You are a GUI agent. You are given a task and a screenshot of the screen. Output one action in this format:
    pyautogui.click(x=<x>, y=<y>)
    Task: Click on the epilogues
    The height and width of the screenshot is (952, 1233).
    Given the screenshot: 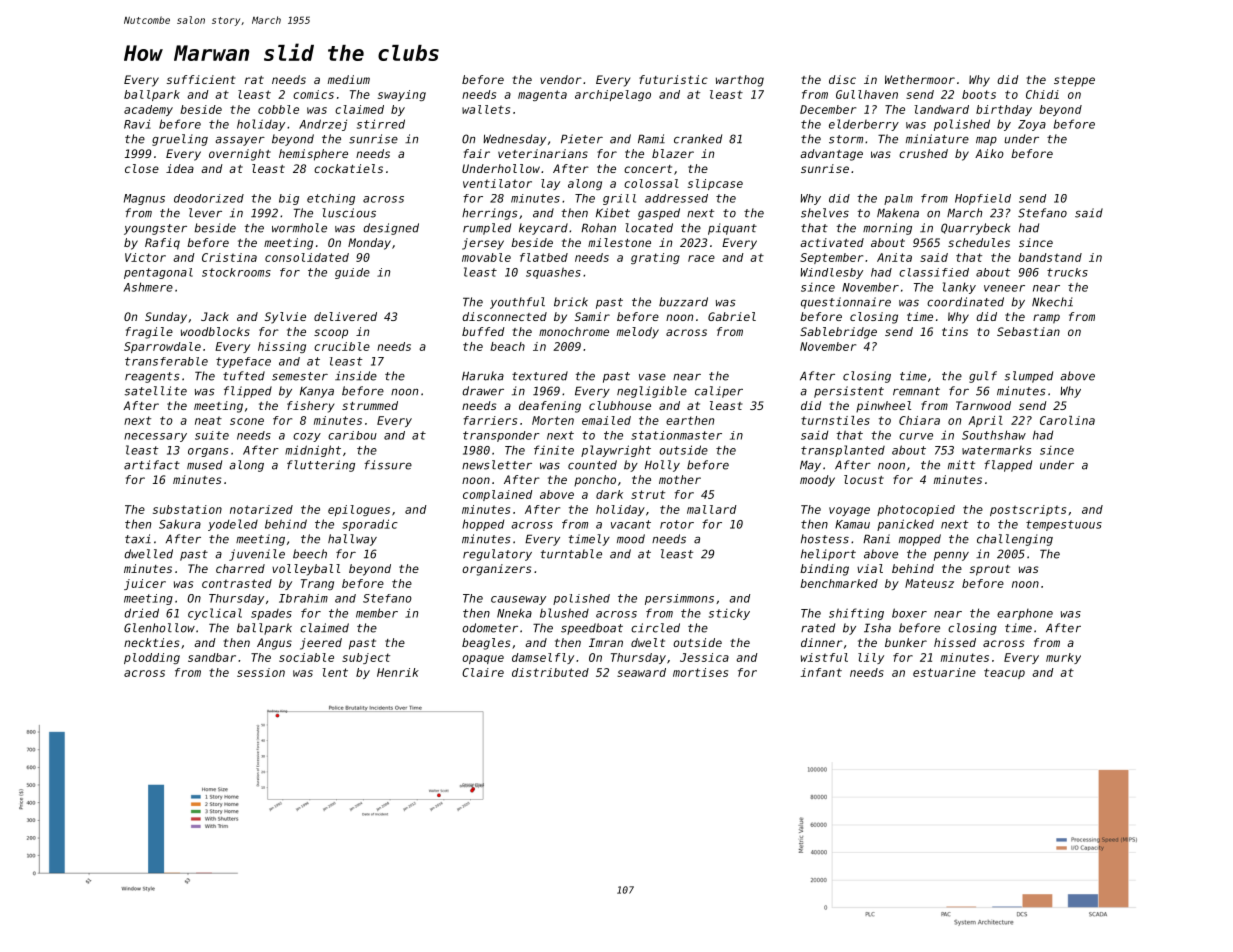 What is the action you would take?
    pyautogui.click(x=359, y=510)
